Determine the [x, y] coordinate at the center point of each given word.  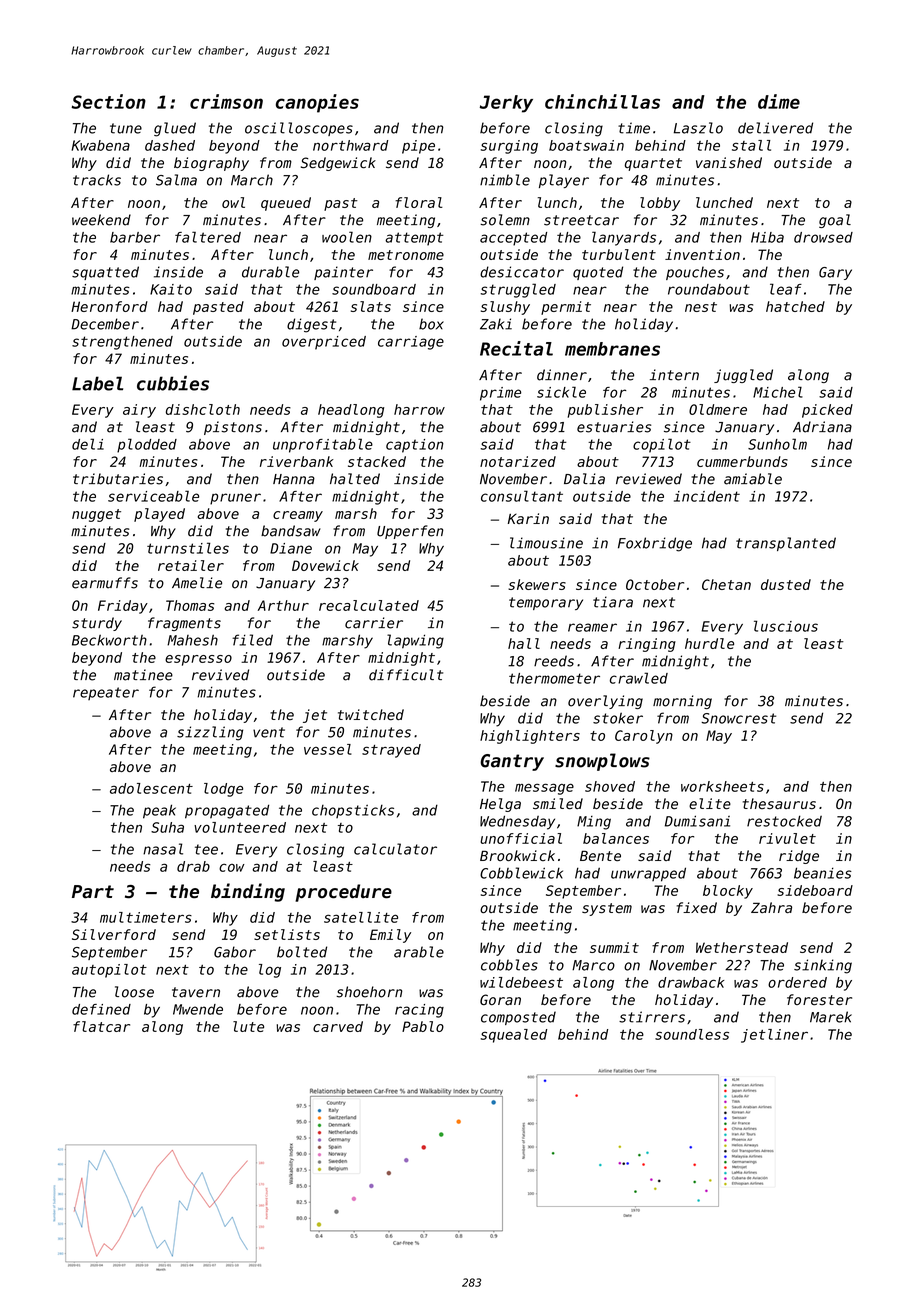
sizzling [210, 733]
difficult [406, 675]
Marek [831, 1017]
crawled [639, 678]
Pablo [423, 1026]
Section [108, 101]
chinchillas [602, 101]
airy [139, 411]
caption [415, 446]
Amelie [197, 583]
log [270, 971]
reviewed [649, 479]
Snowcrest [738, 718]
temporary [546, 603]
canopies [317, 103]
